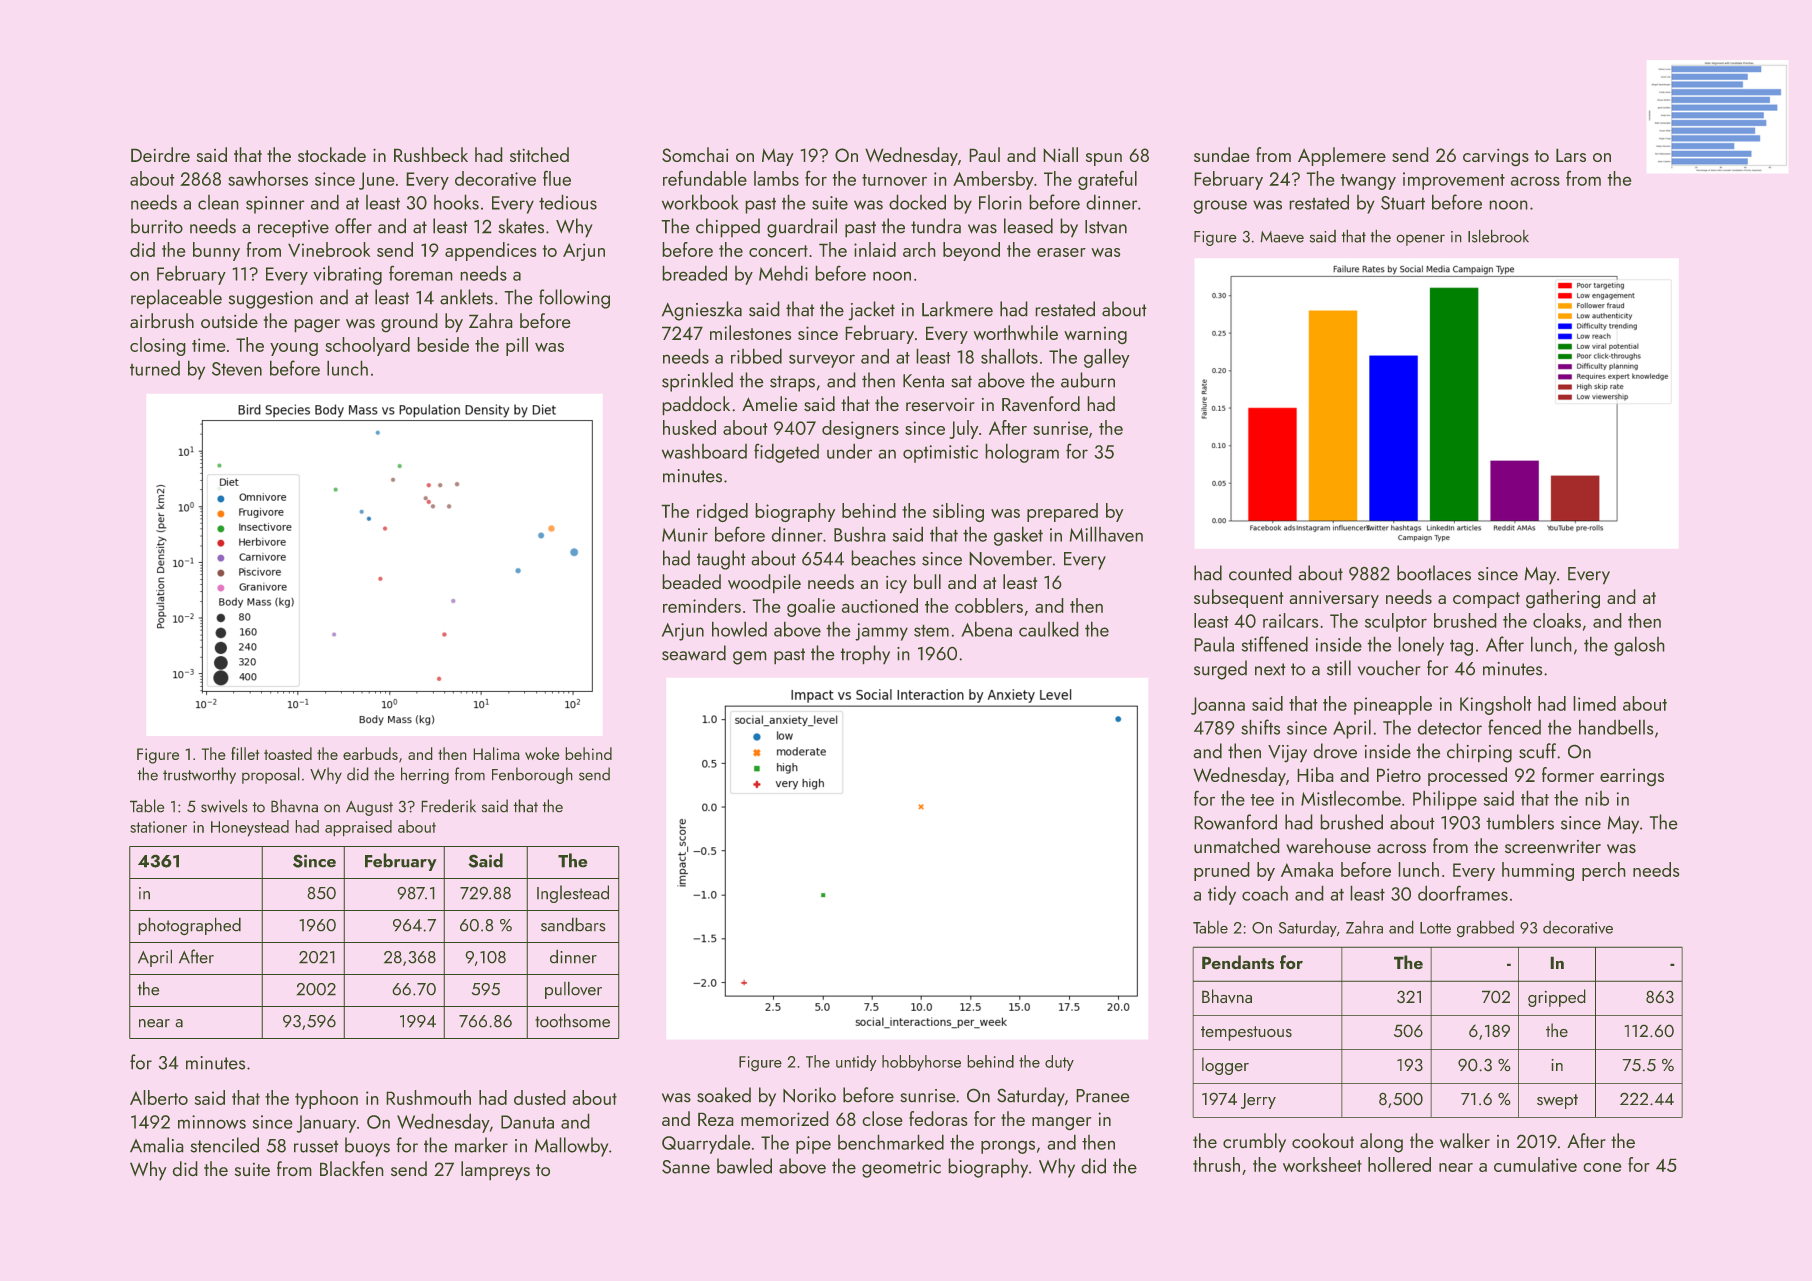 This document has height=1281, width=1812. Describe the element at coordinates (1393, 705) in the document. I see `pineapple` at that location.
